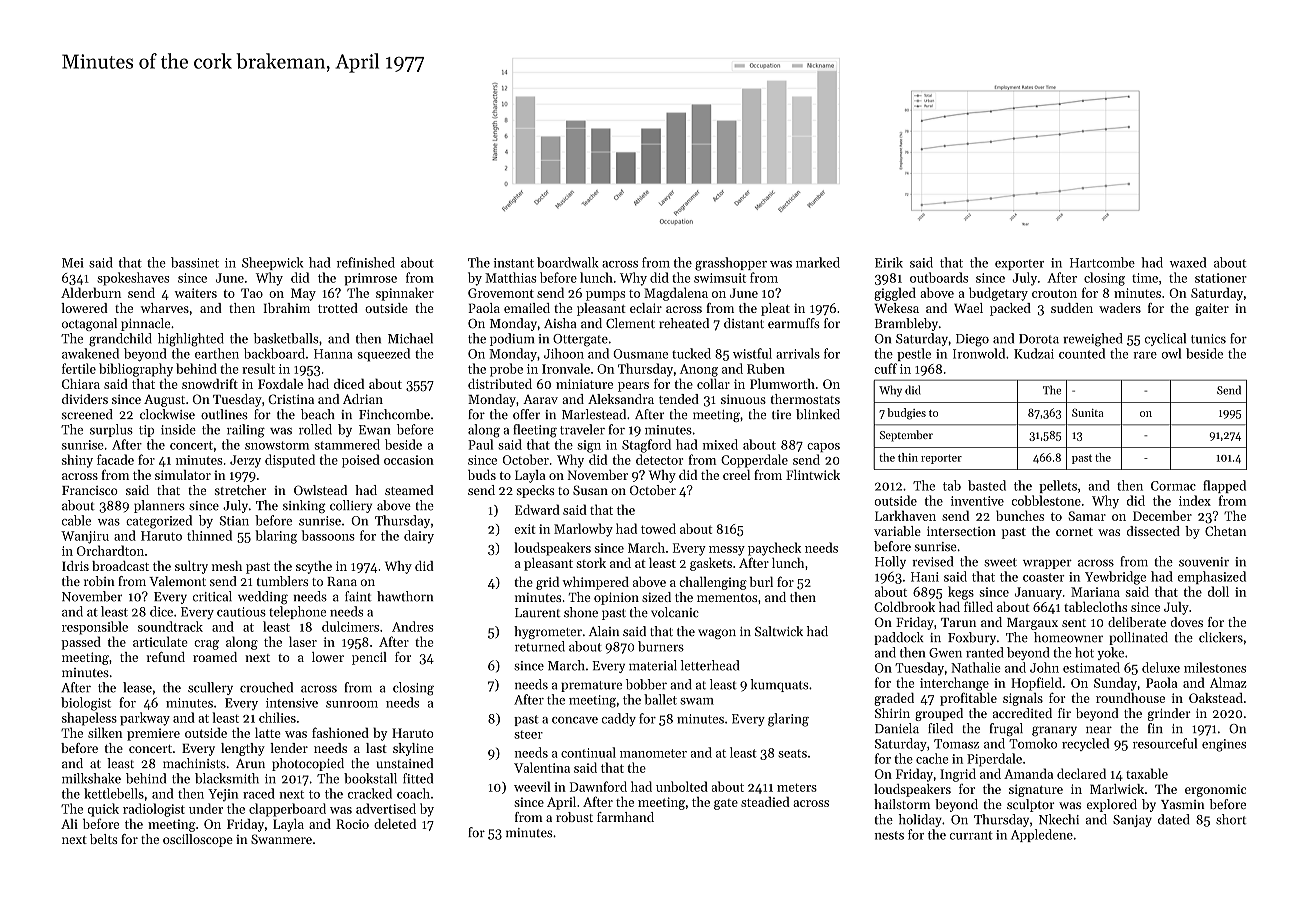 This screenshot has width=1308, height=924. What do you see at coordinates (646, 684) in the screenshot?
I see `bobber` at bounding box center [646, 684].
